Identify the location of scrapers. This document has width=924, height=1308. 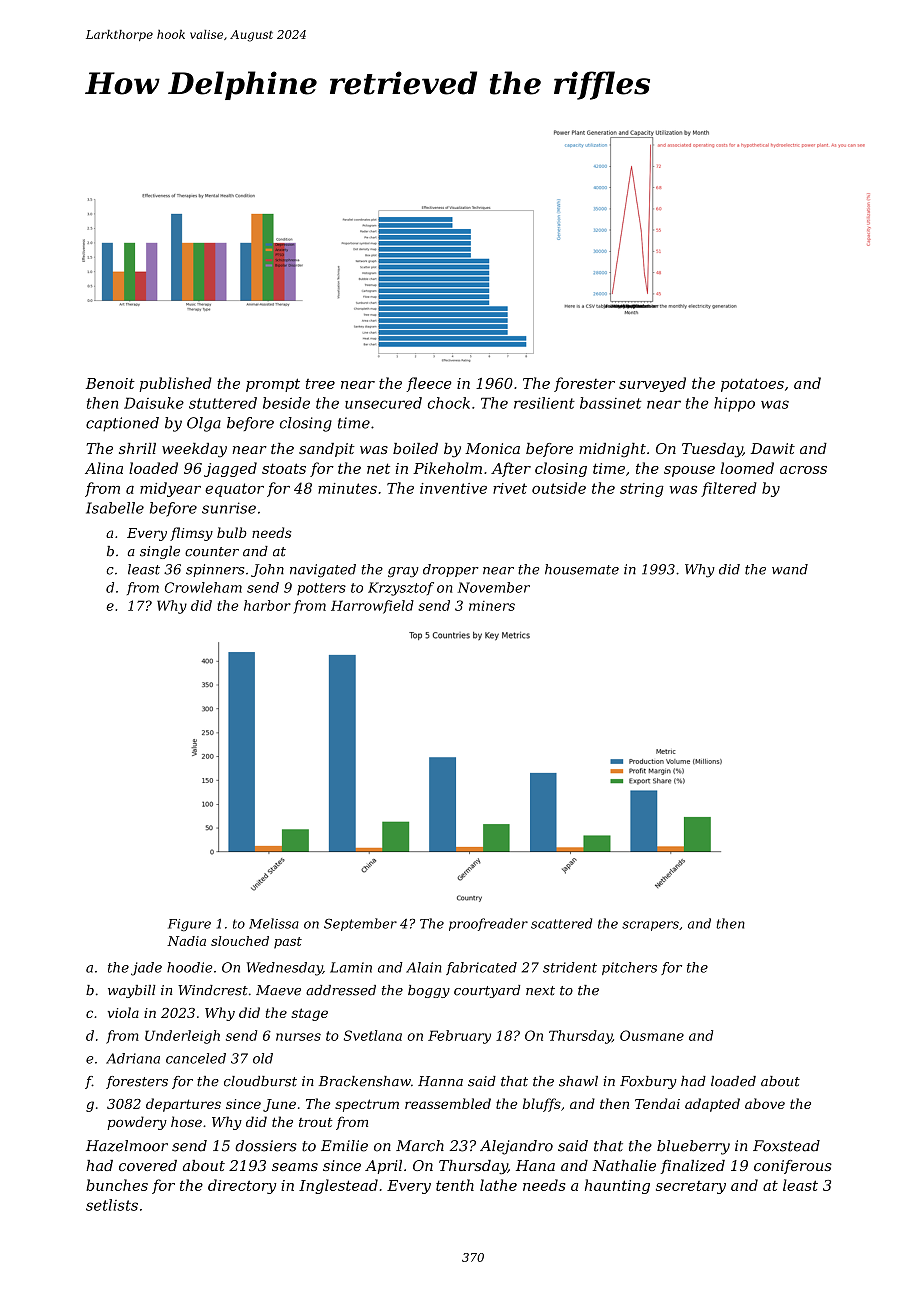
(650, 926).
